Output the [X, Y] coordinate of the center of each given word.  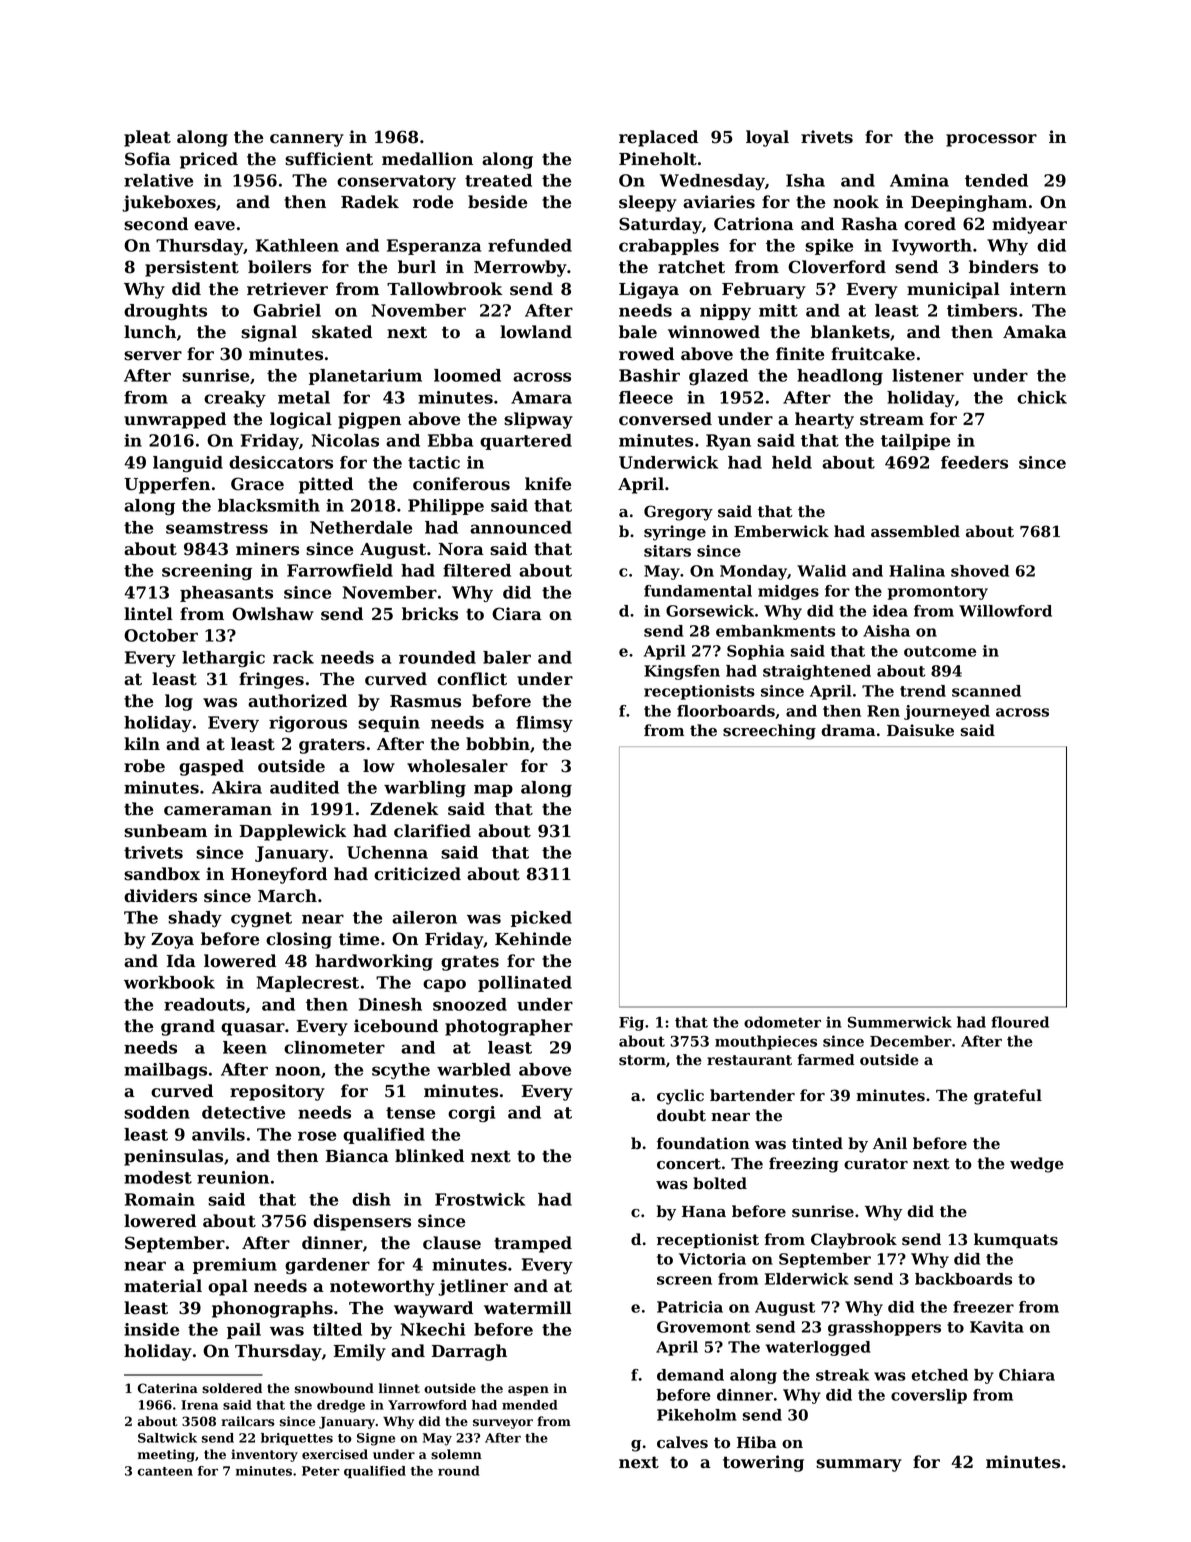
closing [299, 940]
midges [788, 592]
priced [209, 160]
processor [991, 140]
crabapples [669, 247]
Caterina [168, 1388]
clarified [432, 831]
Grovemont [703, 1327]
